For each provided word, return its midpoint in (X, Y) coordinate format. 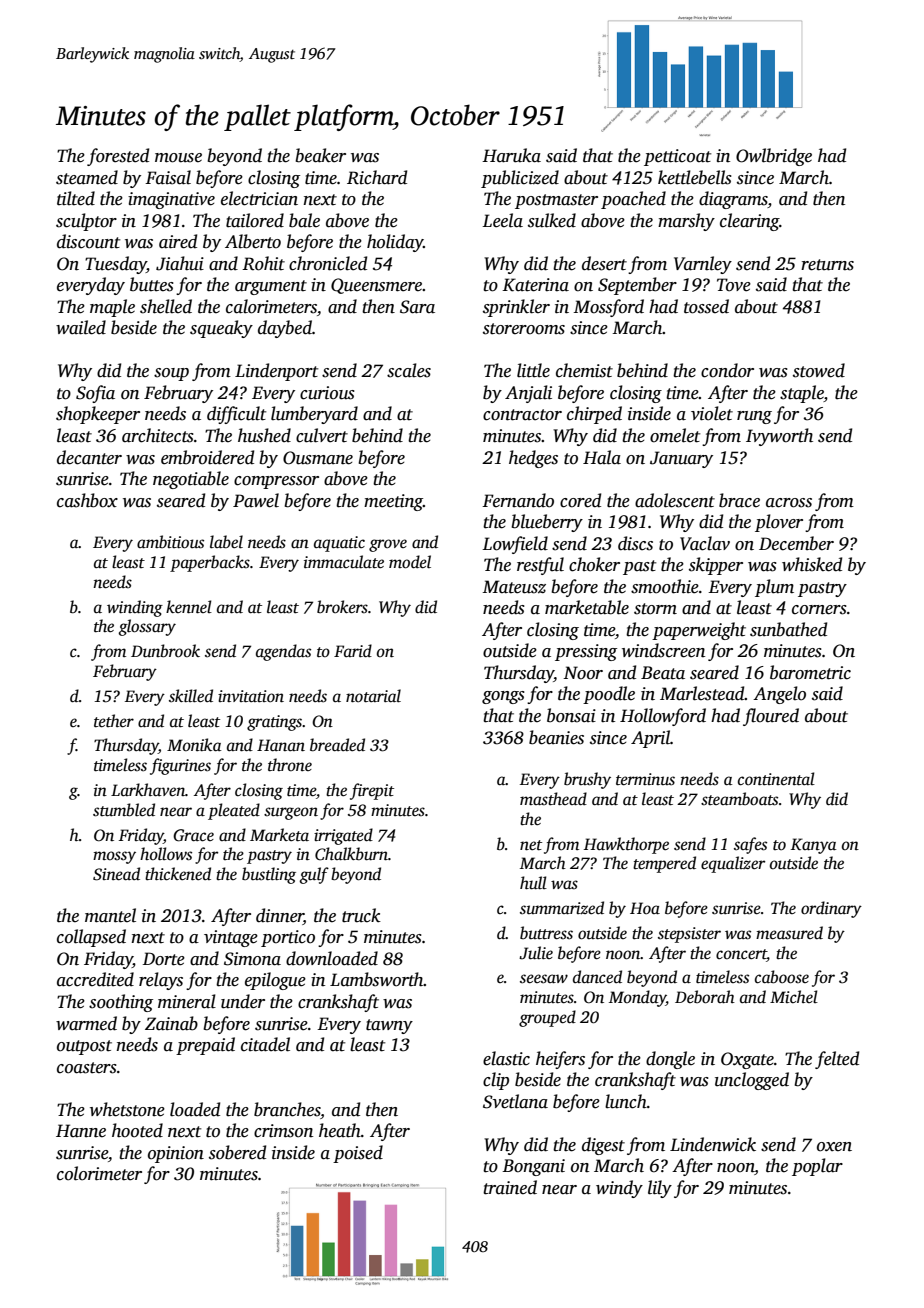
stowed (819, 370)
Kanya (814, 846)
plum (774, 588)
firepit (372, 791)
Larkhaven (148, 789)
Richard (377, 177)
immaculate (344, 562)
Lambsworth (377, 979)
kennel (189, 607)
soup (171, 374)
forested (118, 157)
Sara (417, 307)
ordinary (831, 909)
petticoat (677, 157)
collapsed (91, 938)
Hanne (81, 1131)
